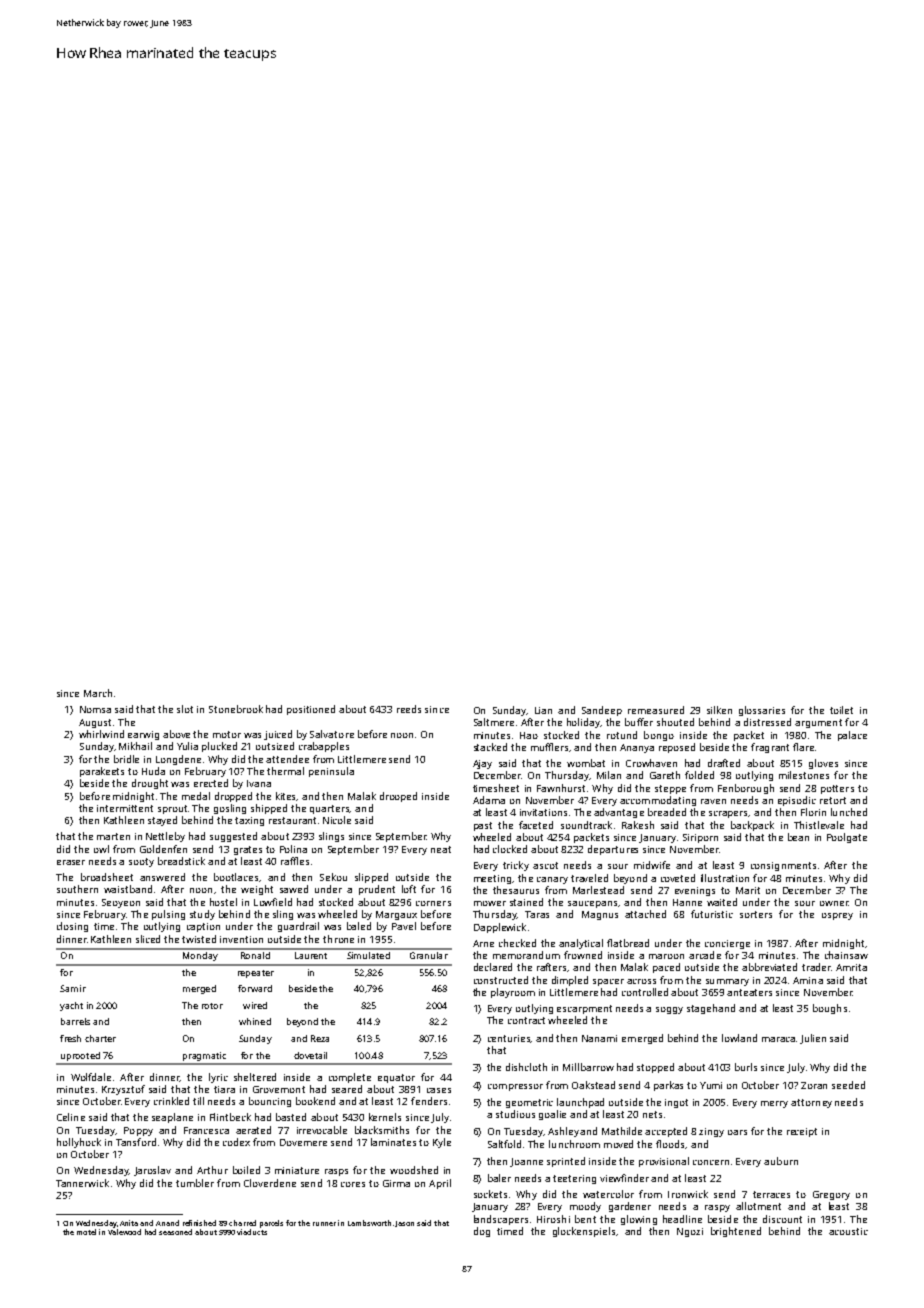  Describe the element at coordinates (404, 1224) in the screenshot. I see `Jason` at that location.
